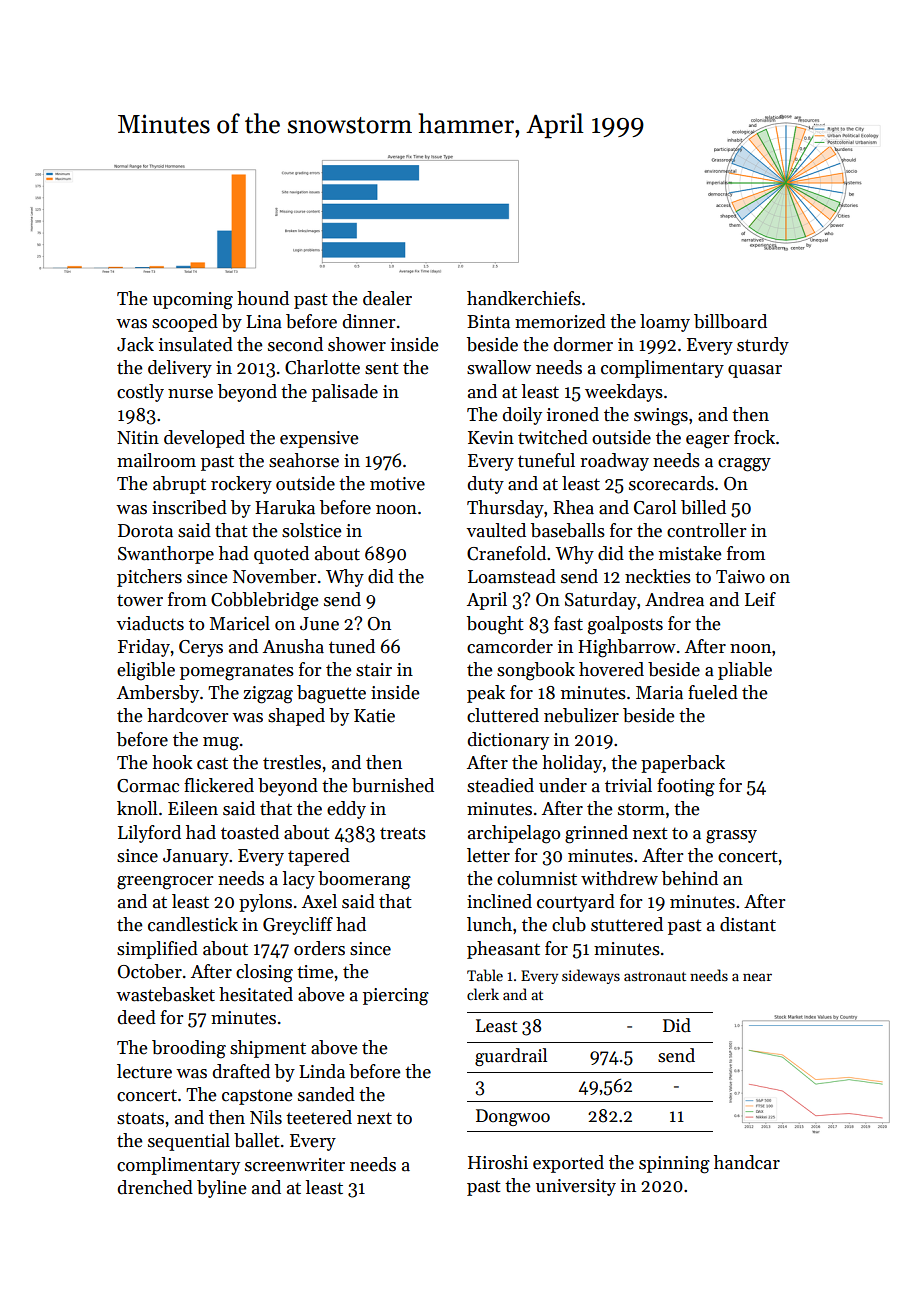 This image has height=1316, width=908. I want to click on trivial, so click(628, 785).
